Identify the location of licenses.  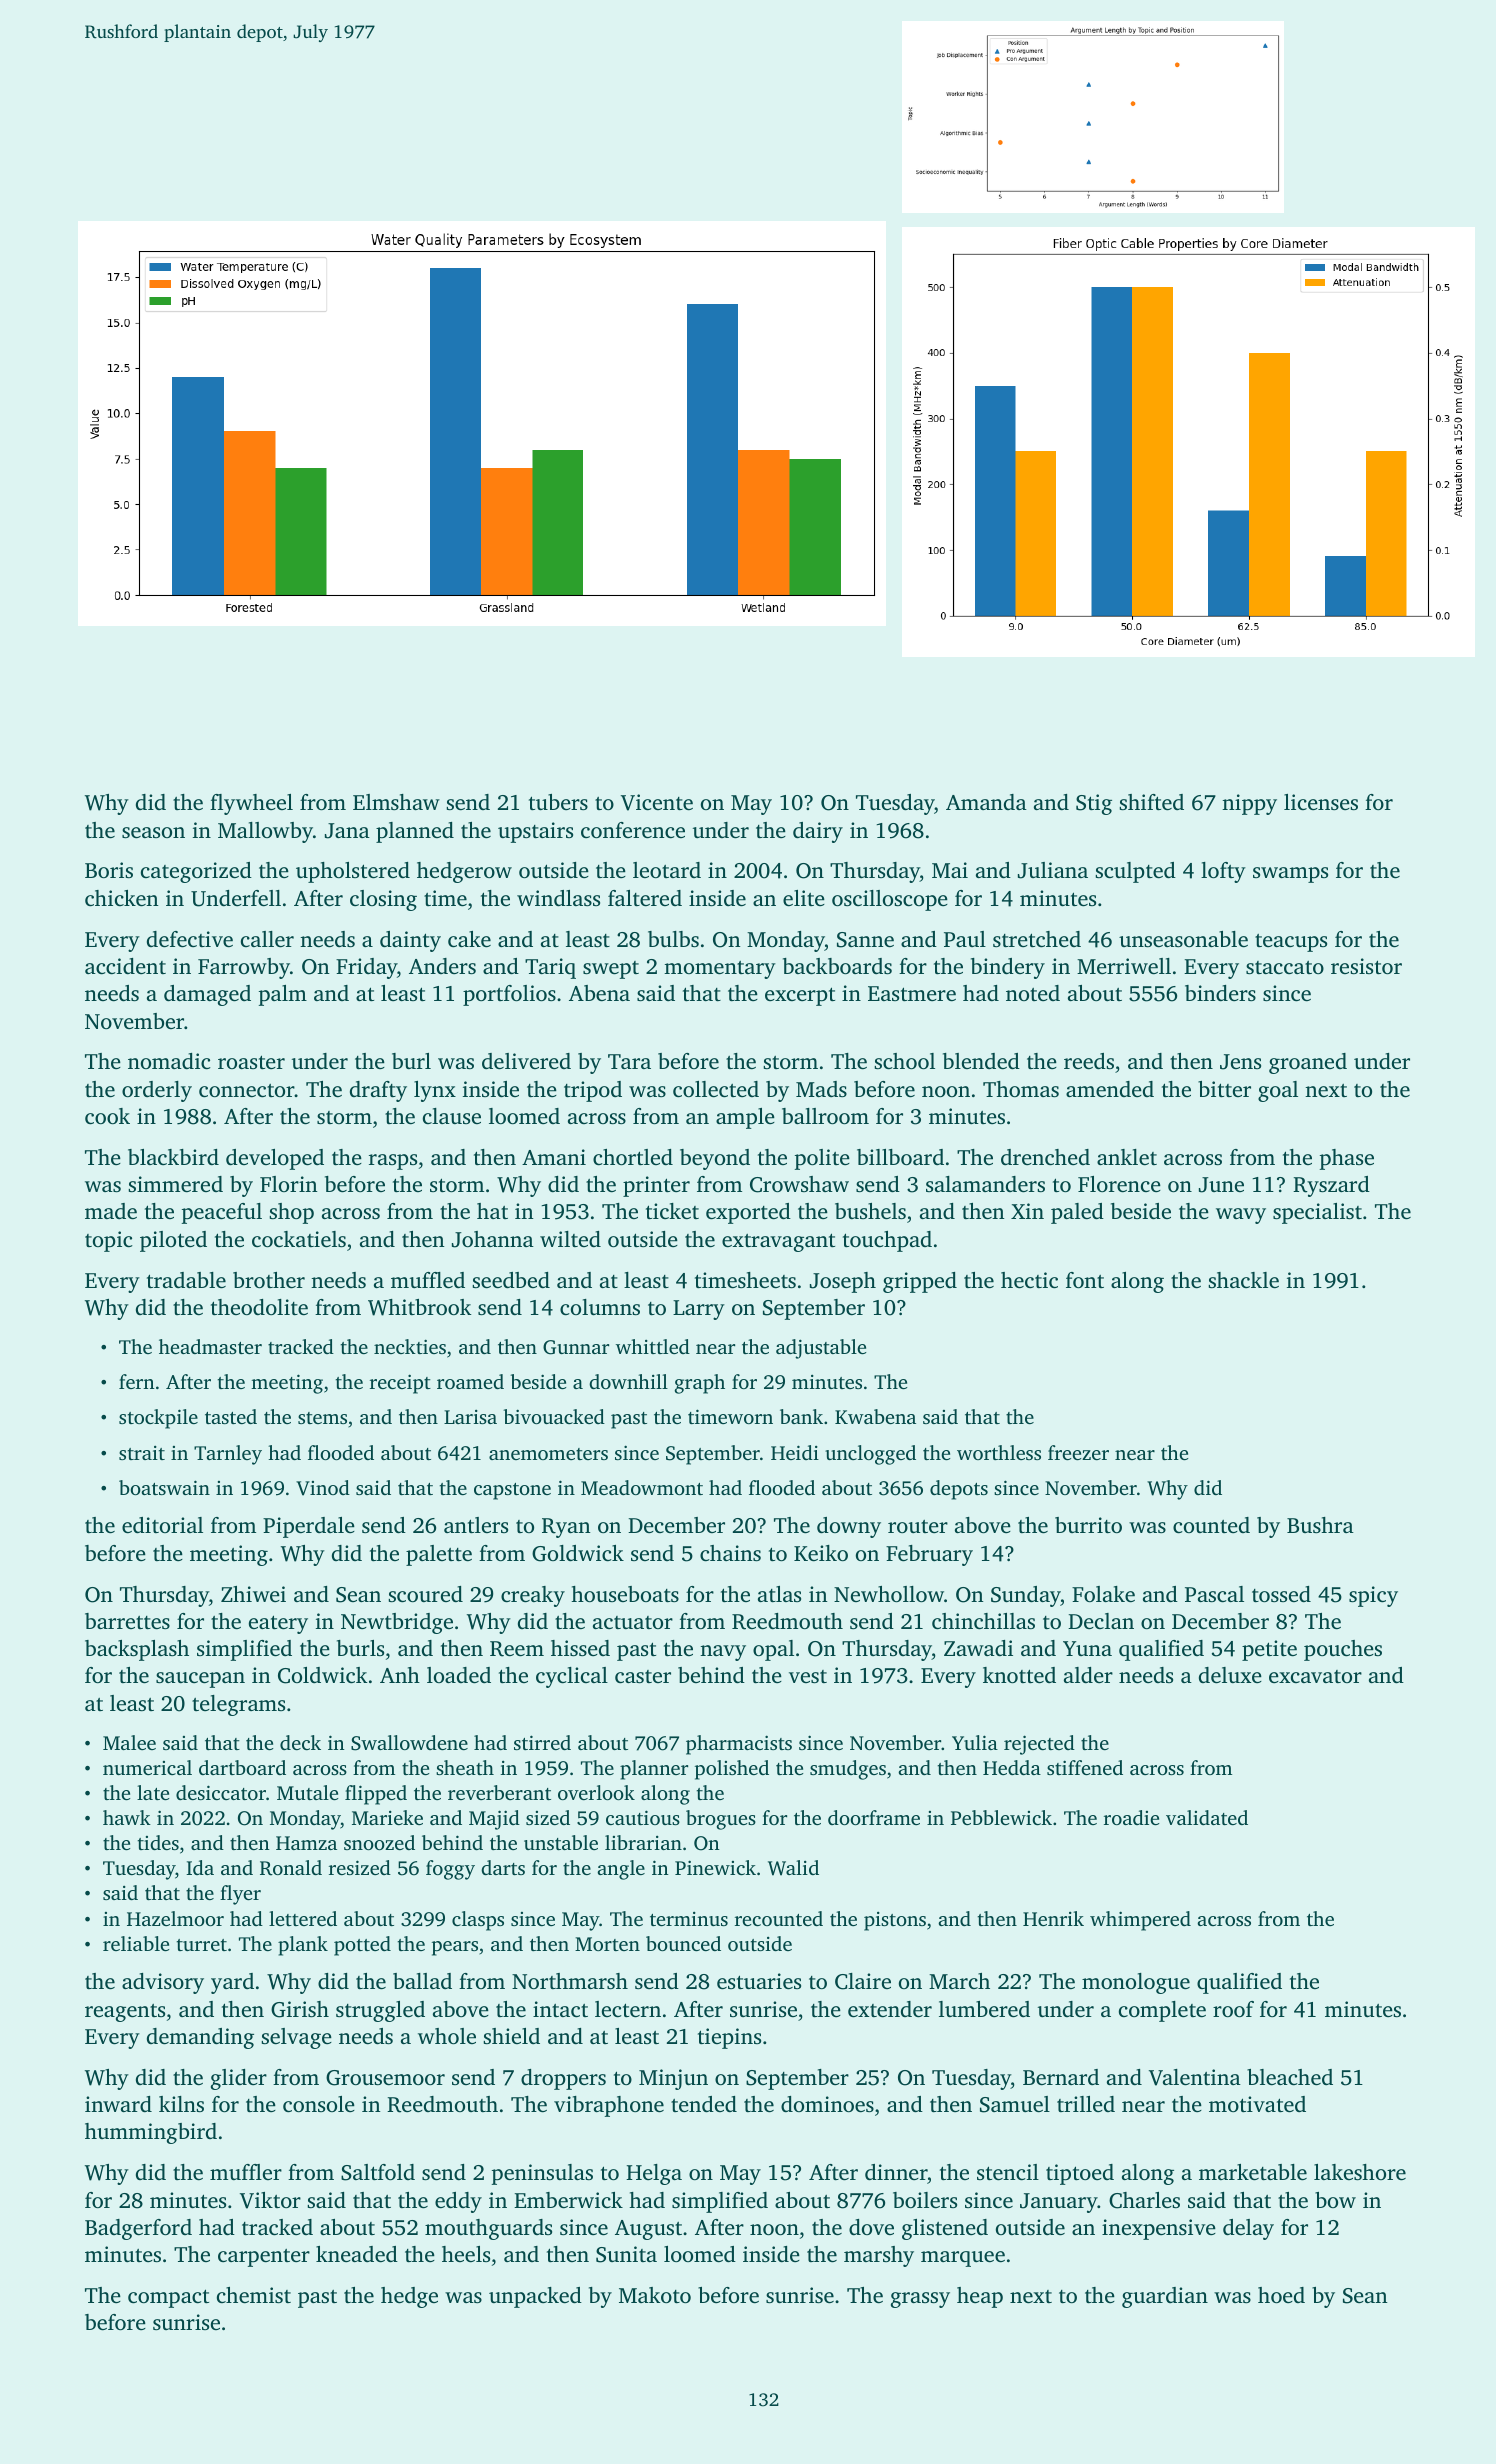
(1321, 802).
